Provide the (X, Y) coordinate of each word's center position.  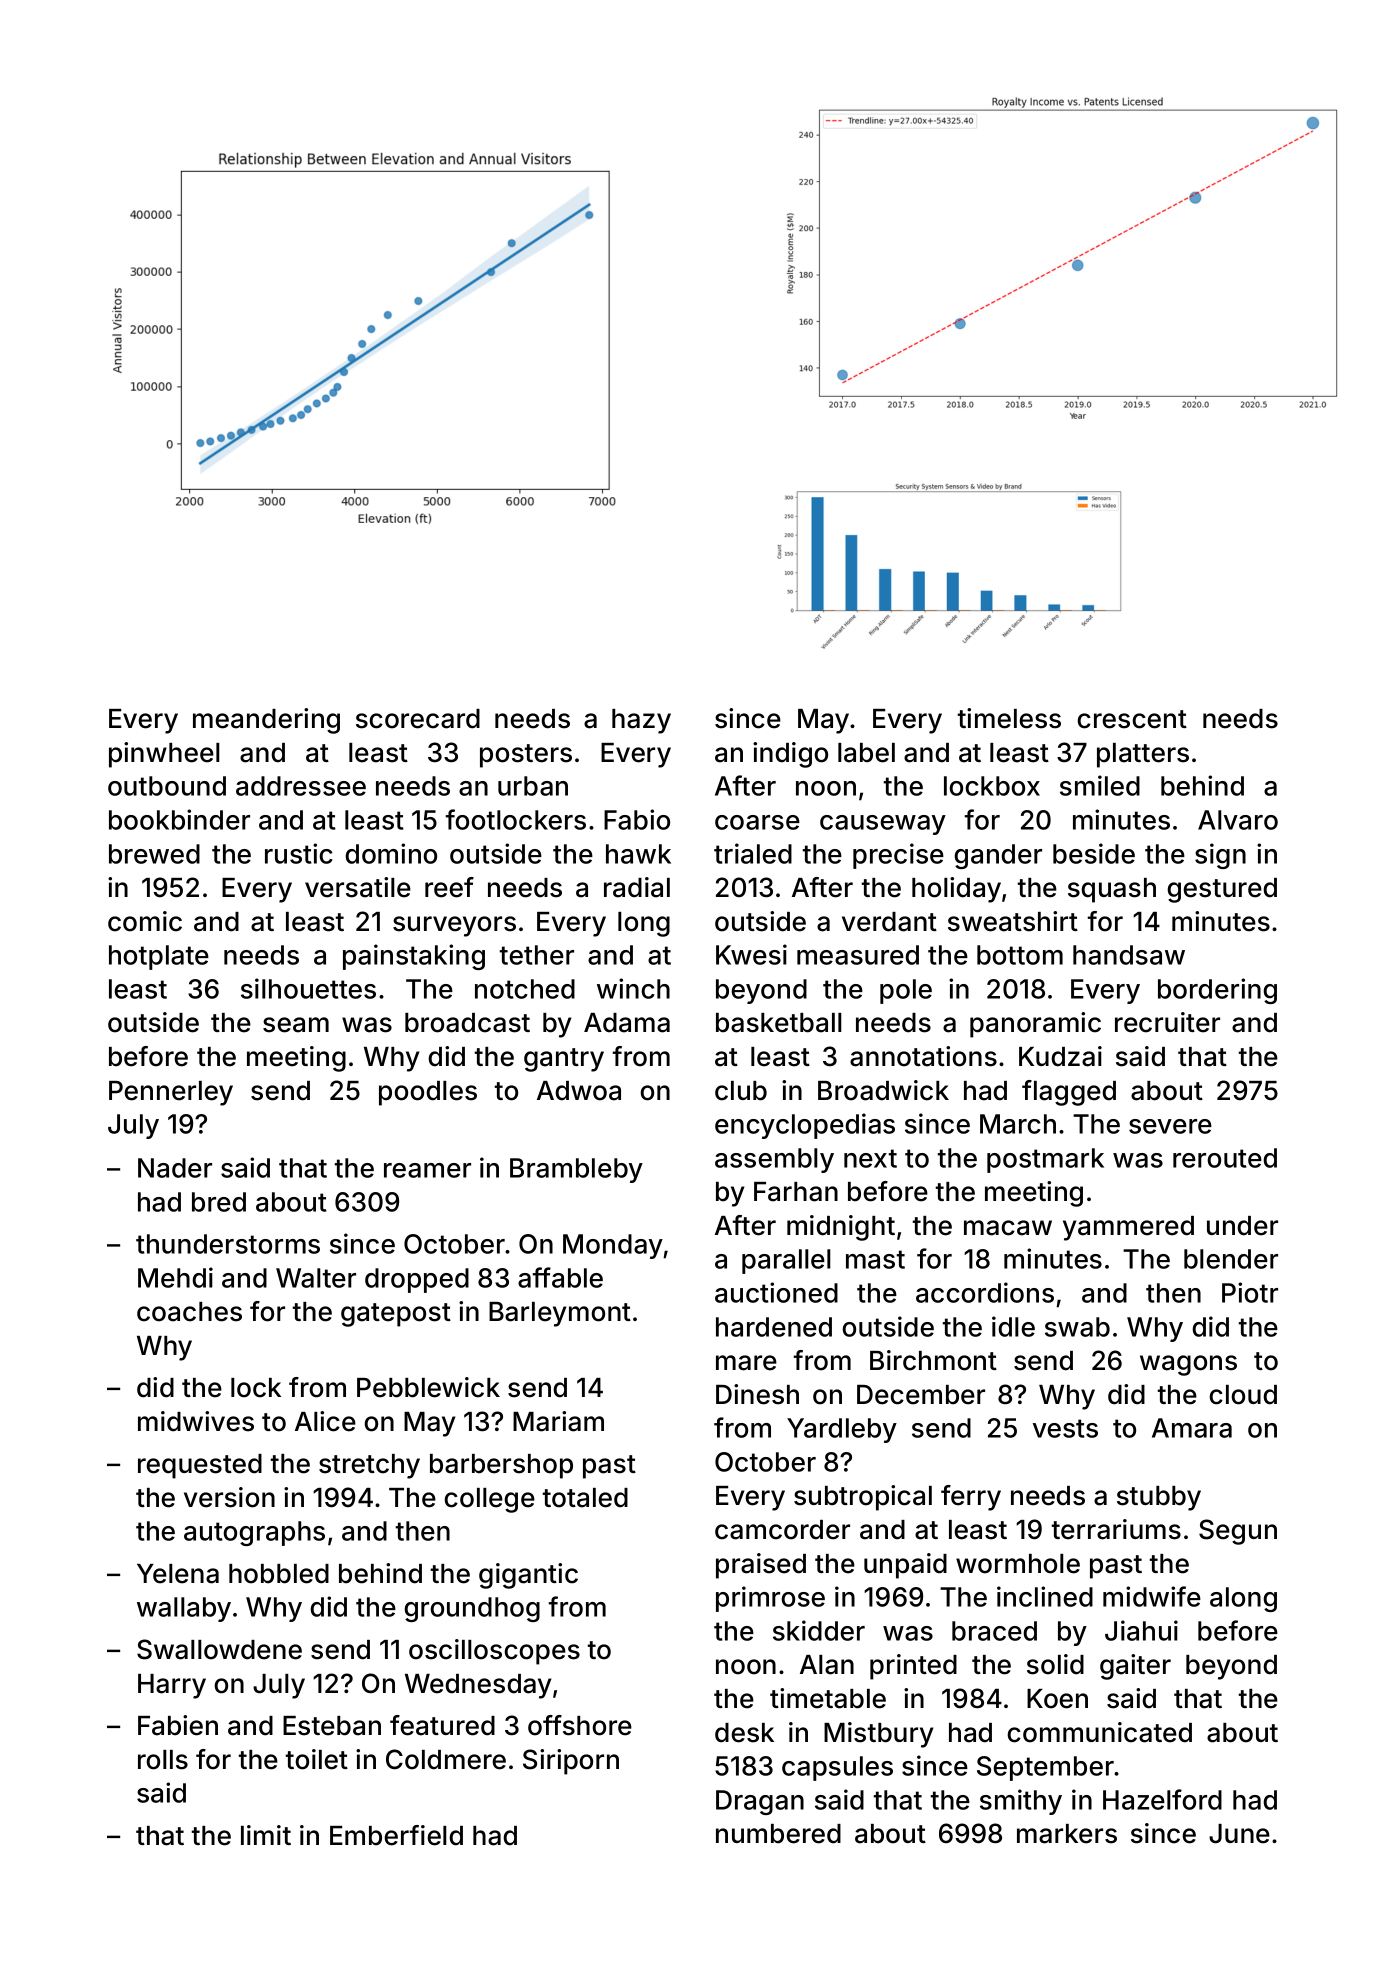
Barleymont (560, 1314)
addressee (301, 786)
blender (1231, 1259)
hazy (641, 721)
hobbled (279, 1574)
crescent (1132, 719)
